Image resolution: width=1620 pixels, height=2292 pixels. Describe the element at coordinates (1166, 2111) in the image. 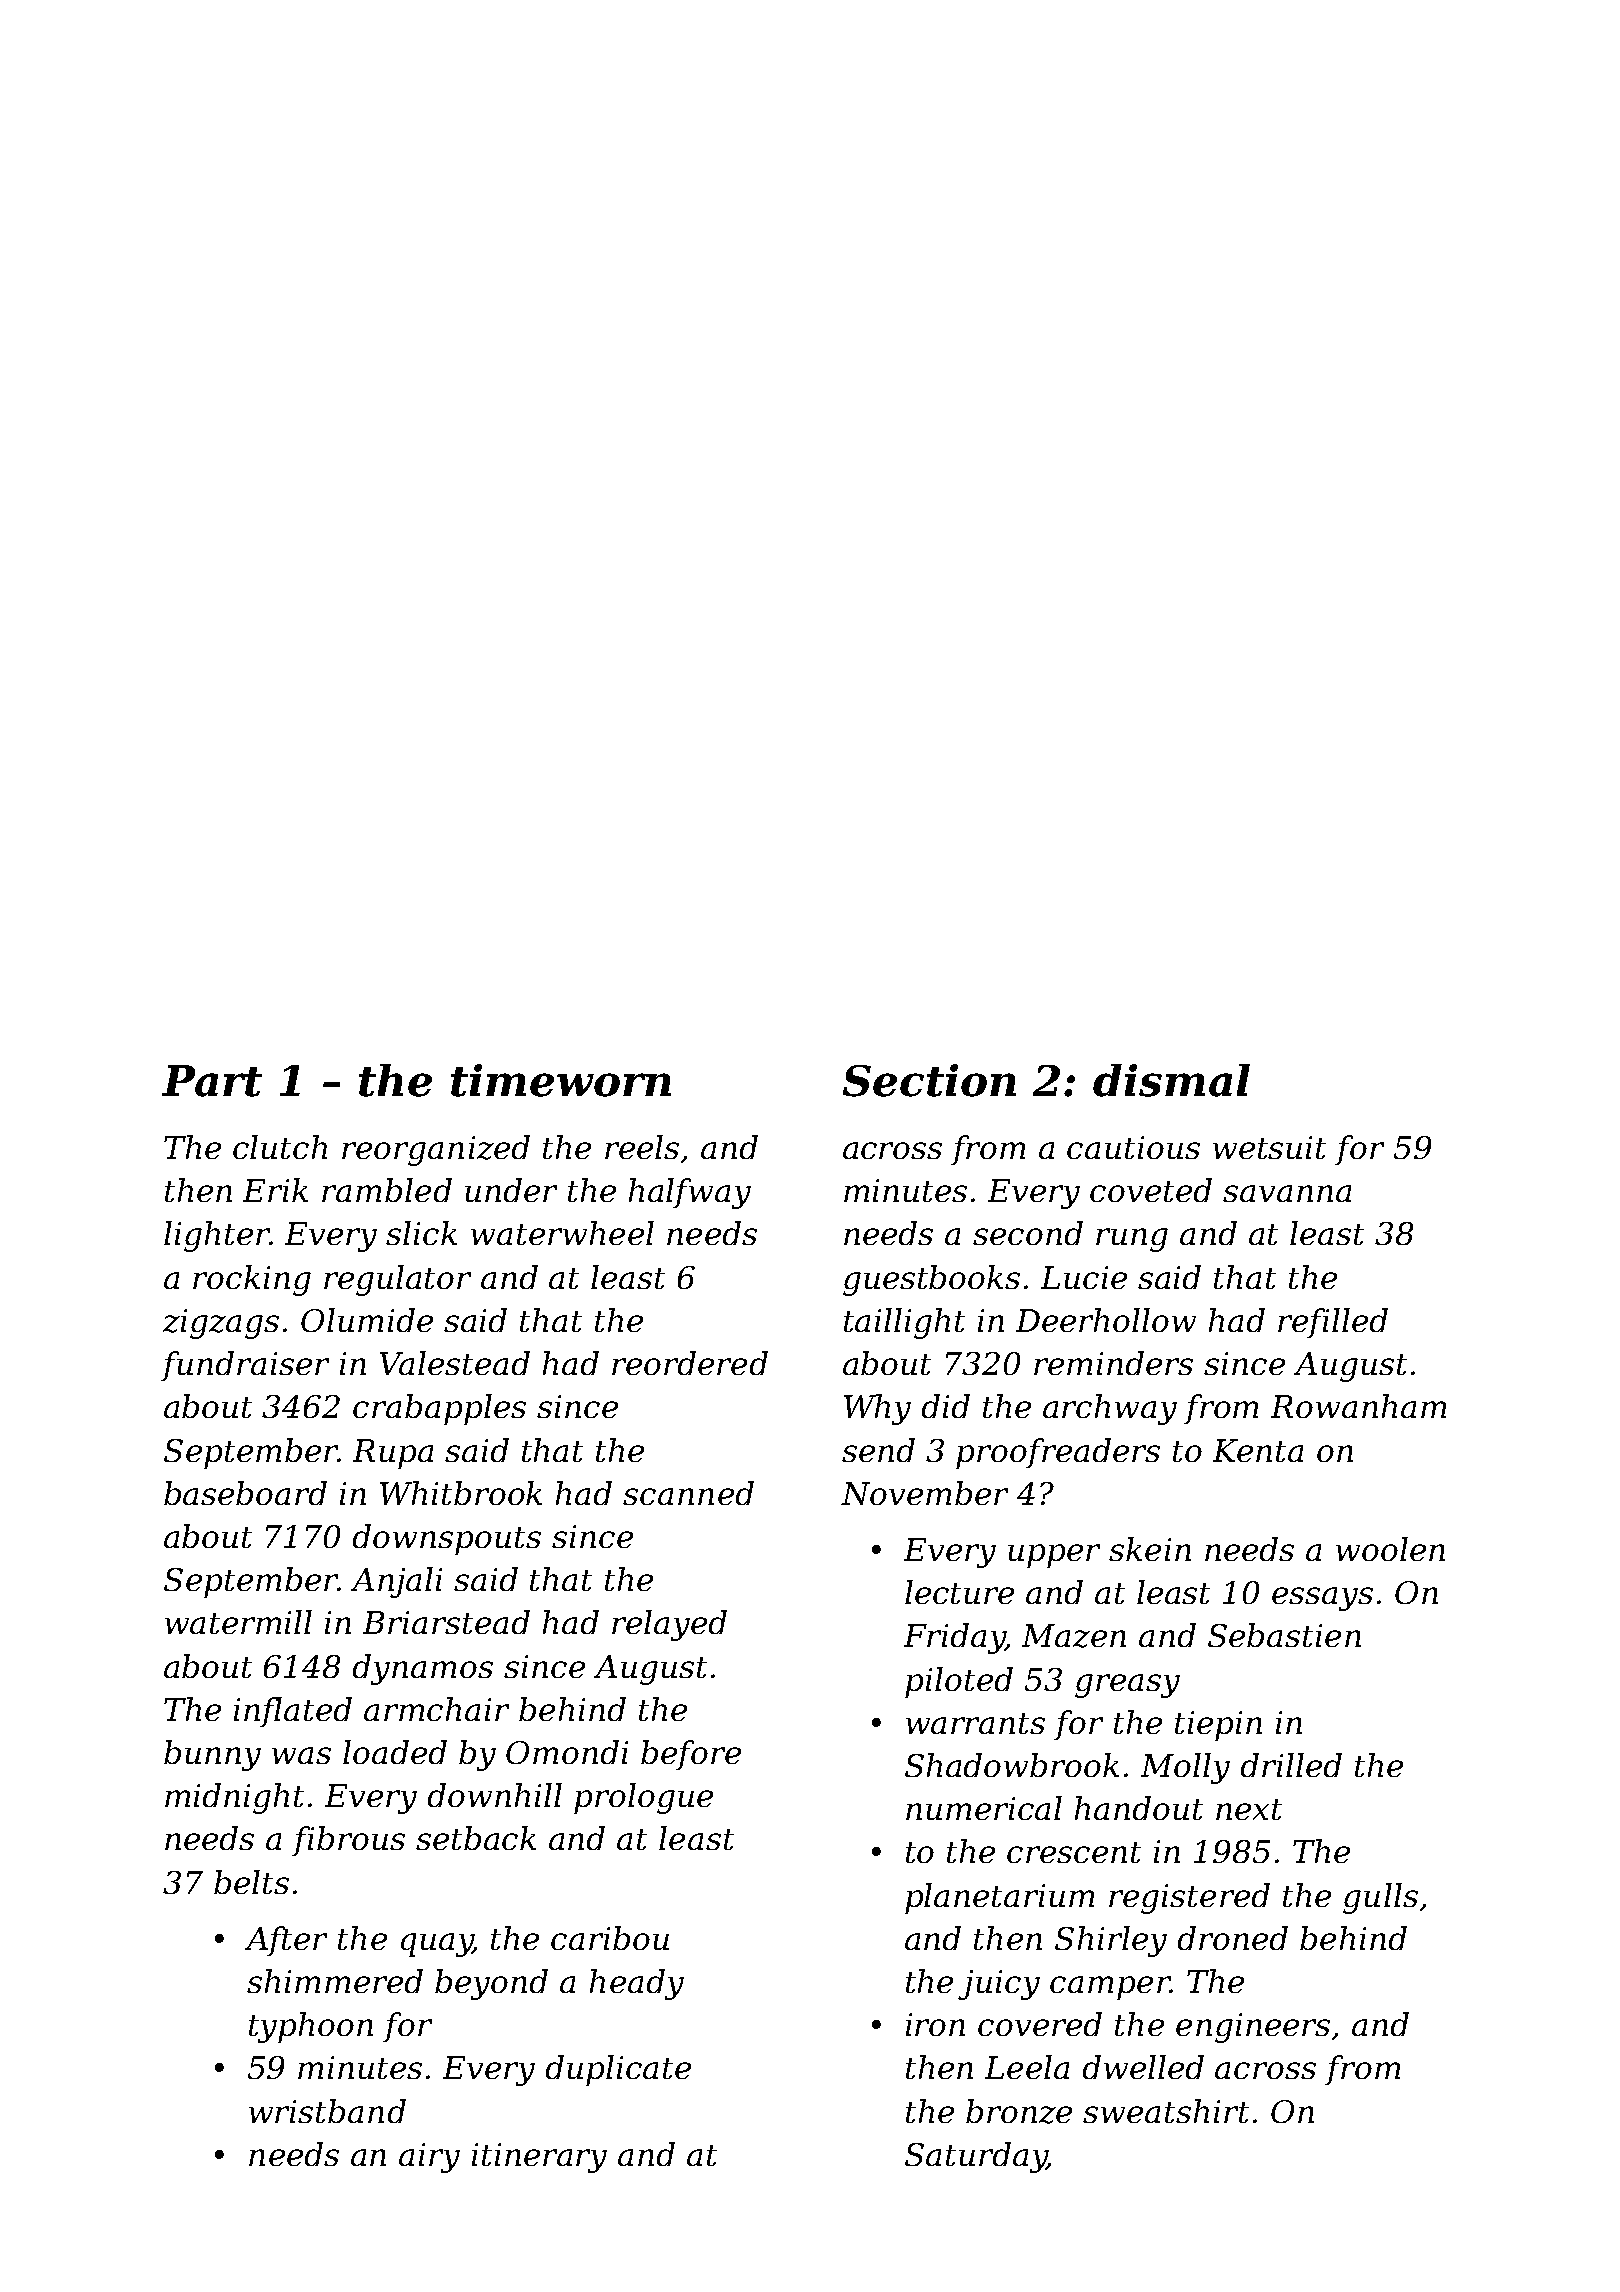

I see `sweatshirt` at that location.
